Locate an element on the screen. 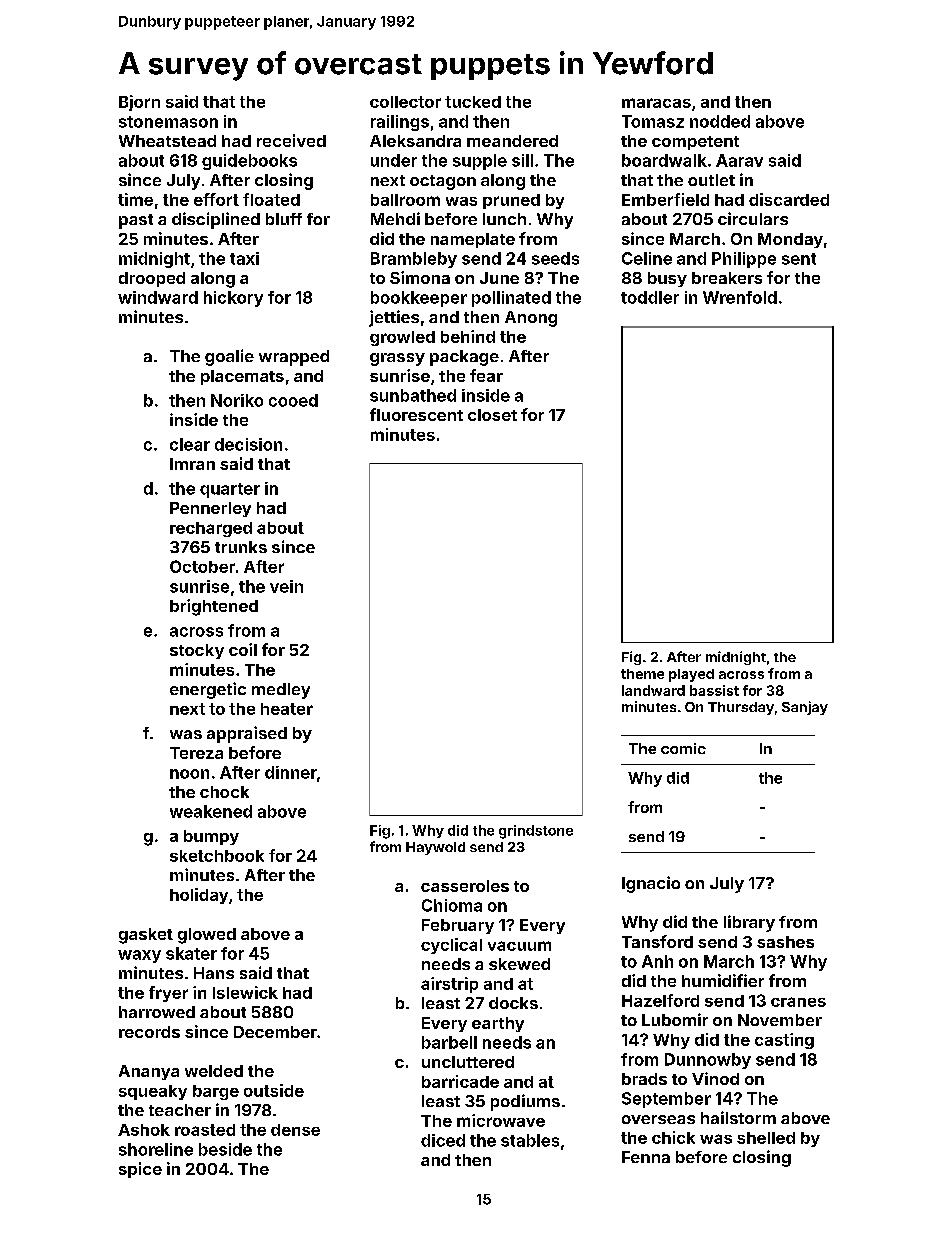 The image size is (952, 1233). nodded is located at coordinates (720, 121).
